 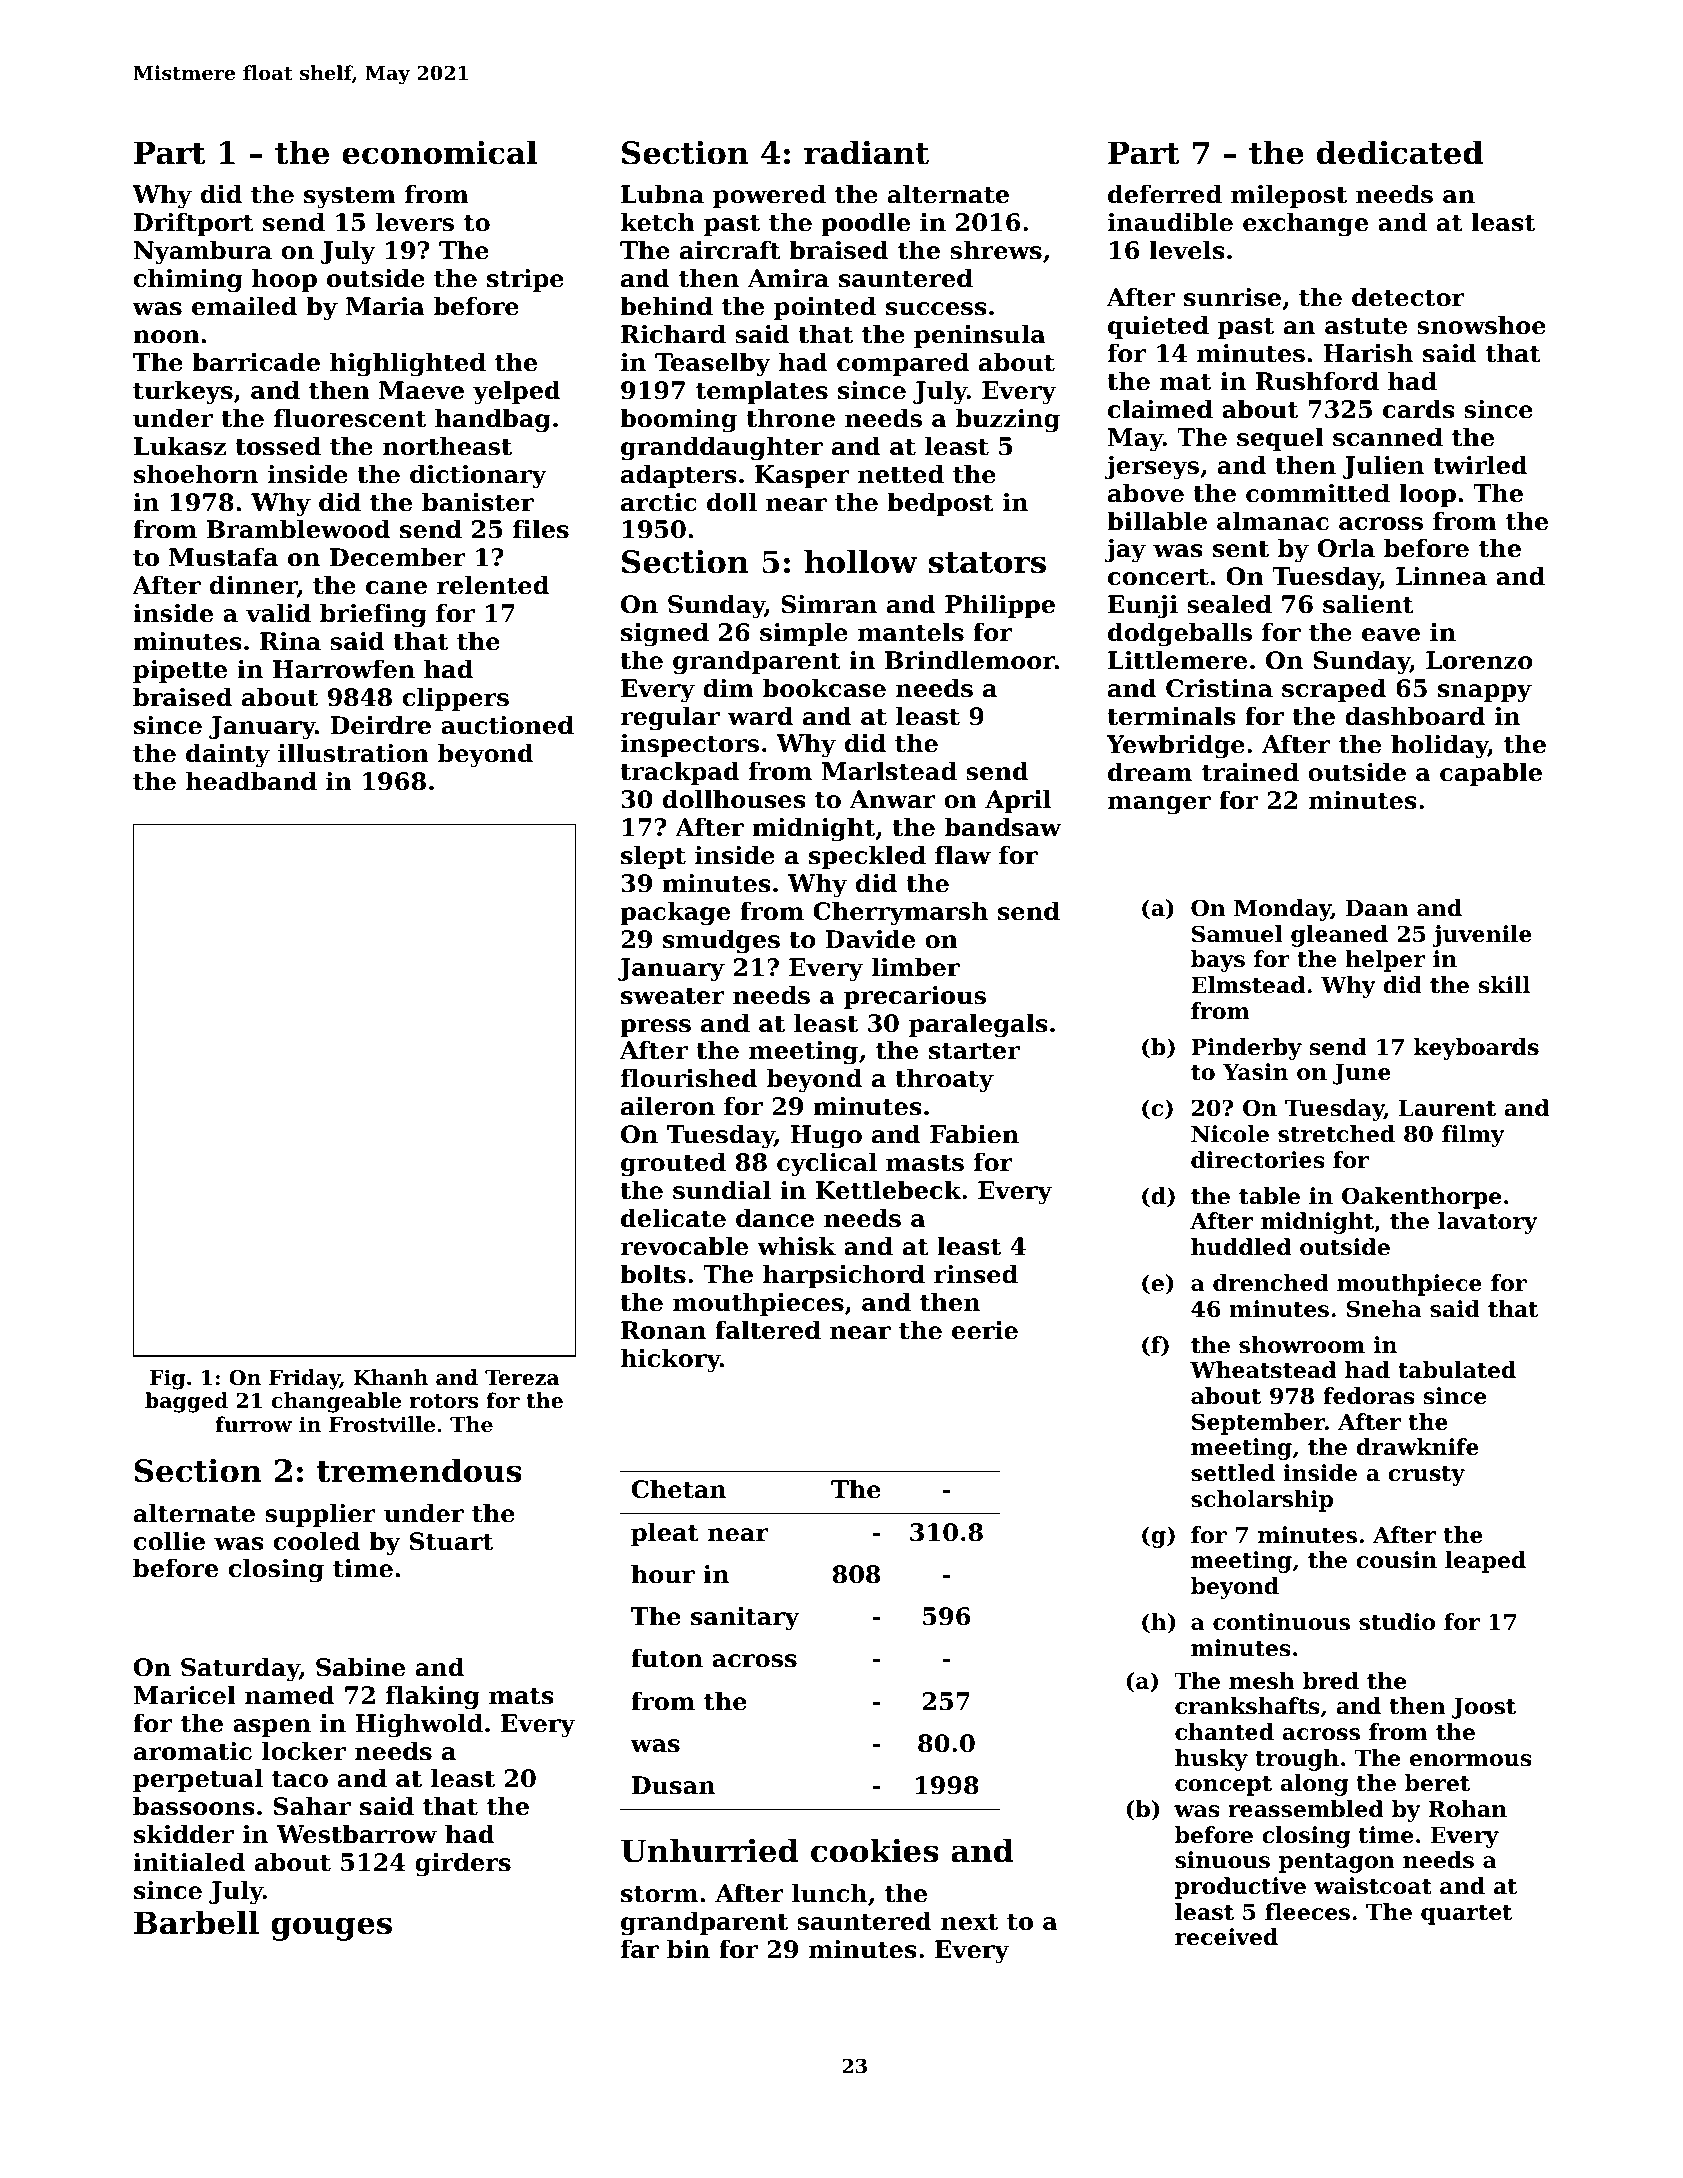 I want to click on Driftport, so click(x=194, y=224).
